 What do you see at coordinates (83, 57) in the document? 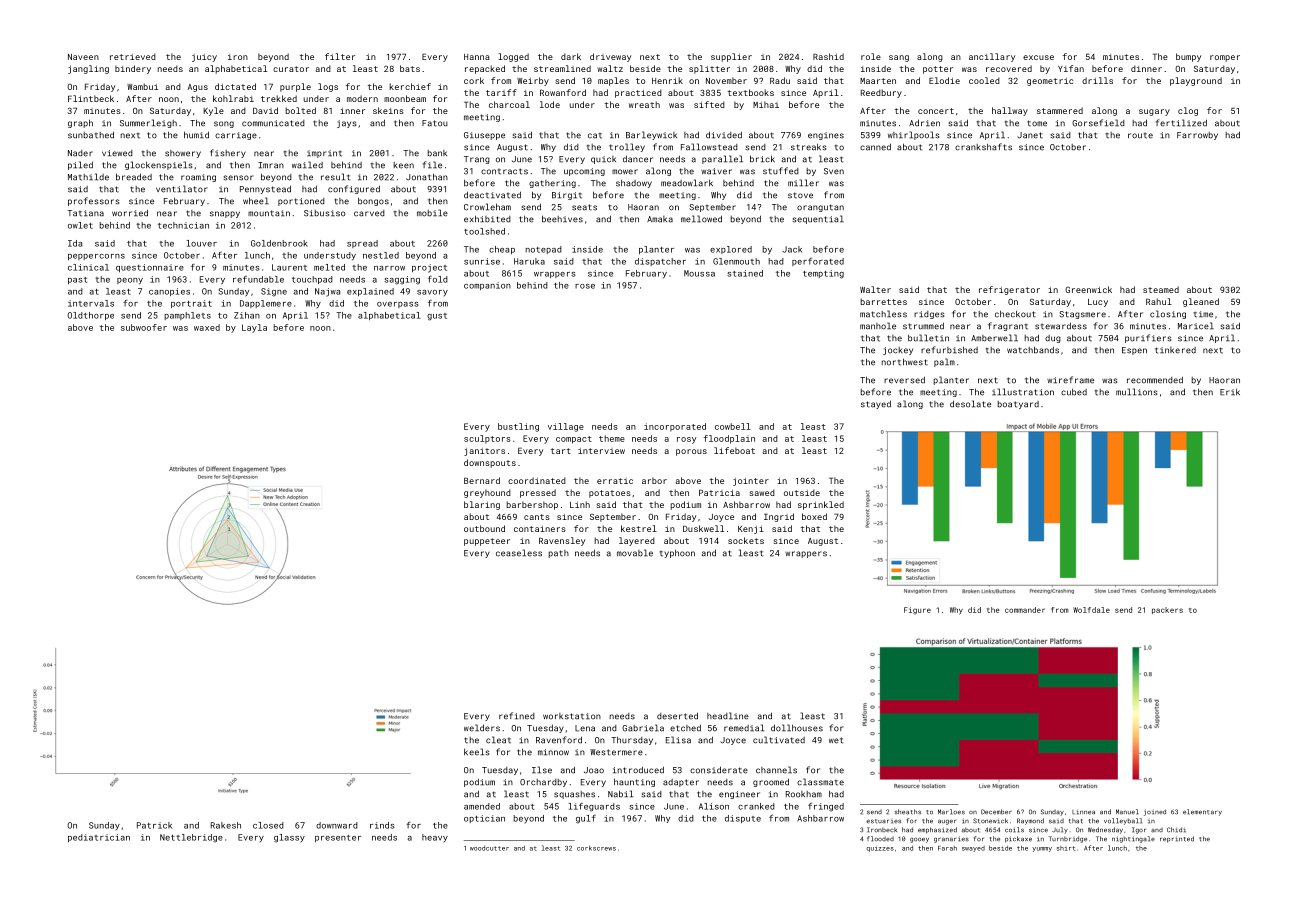
I see `Naveen` at bounding box center [83, 57].
